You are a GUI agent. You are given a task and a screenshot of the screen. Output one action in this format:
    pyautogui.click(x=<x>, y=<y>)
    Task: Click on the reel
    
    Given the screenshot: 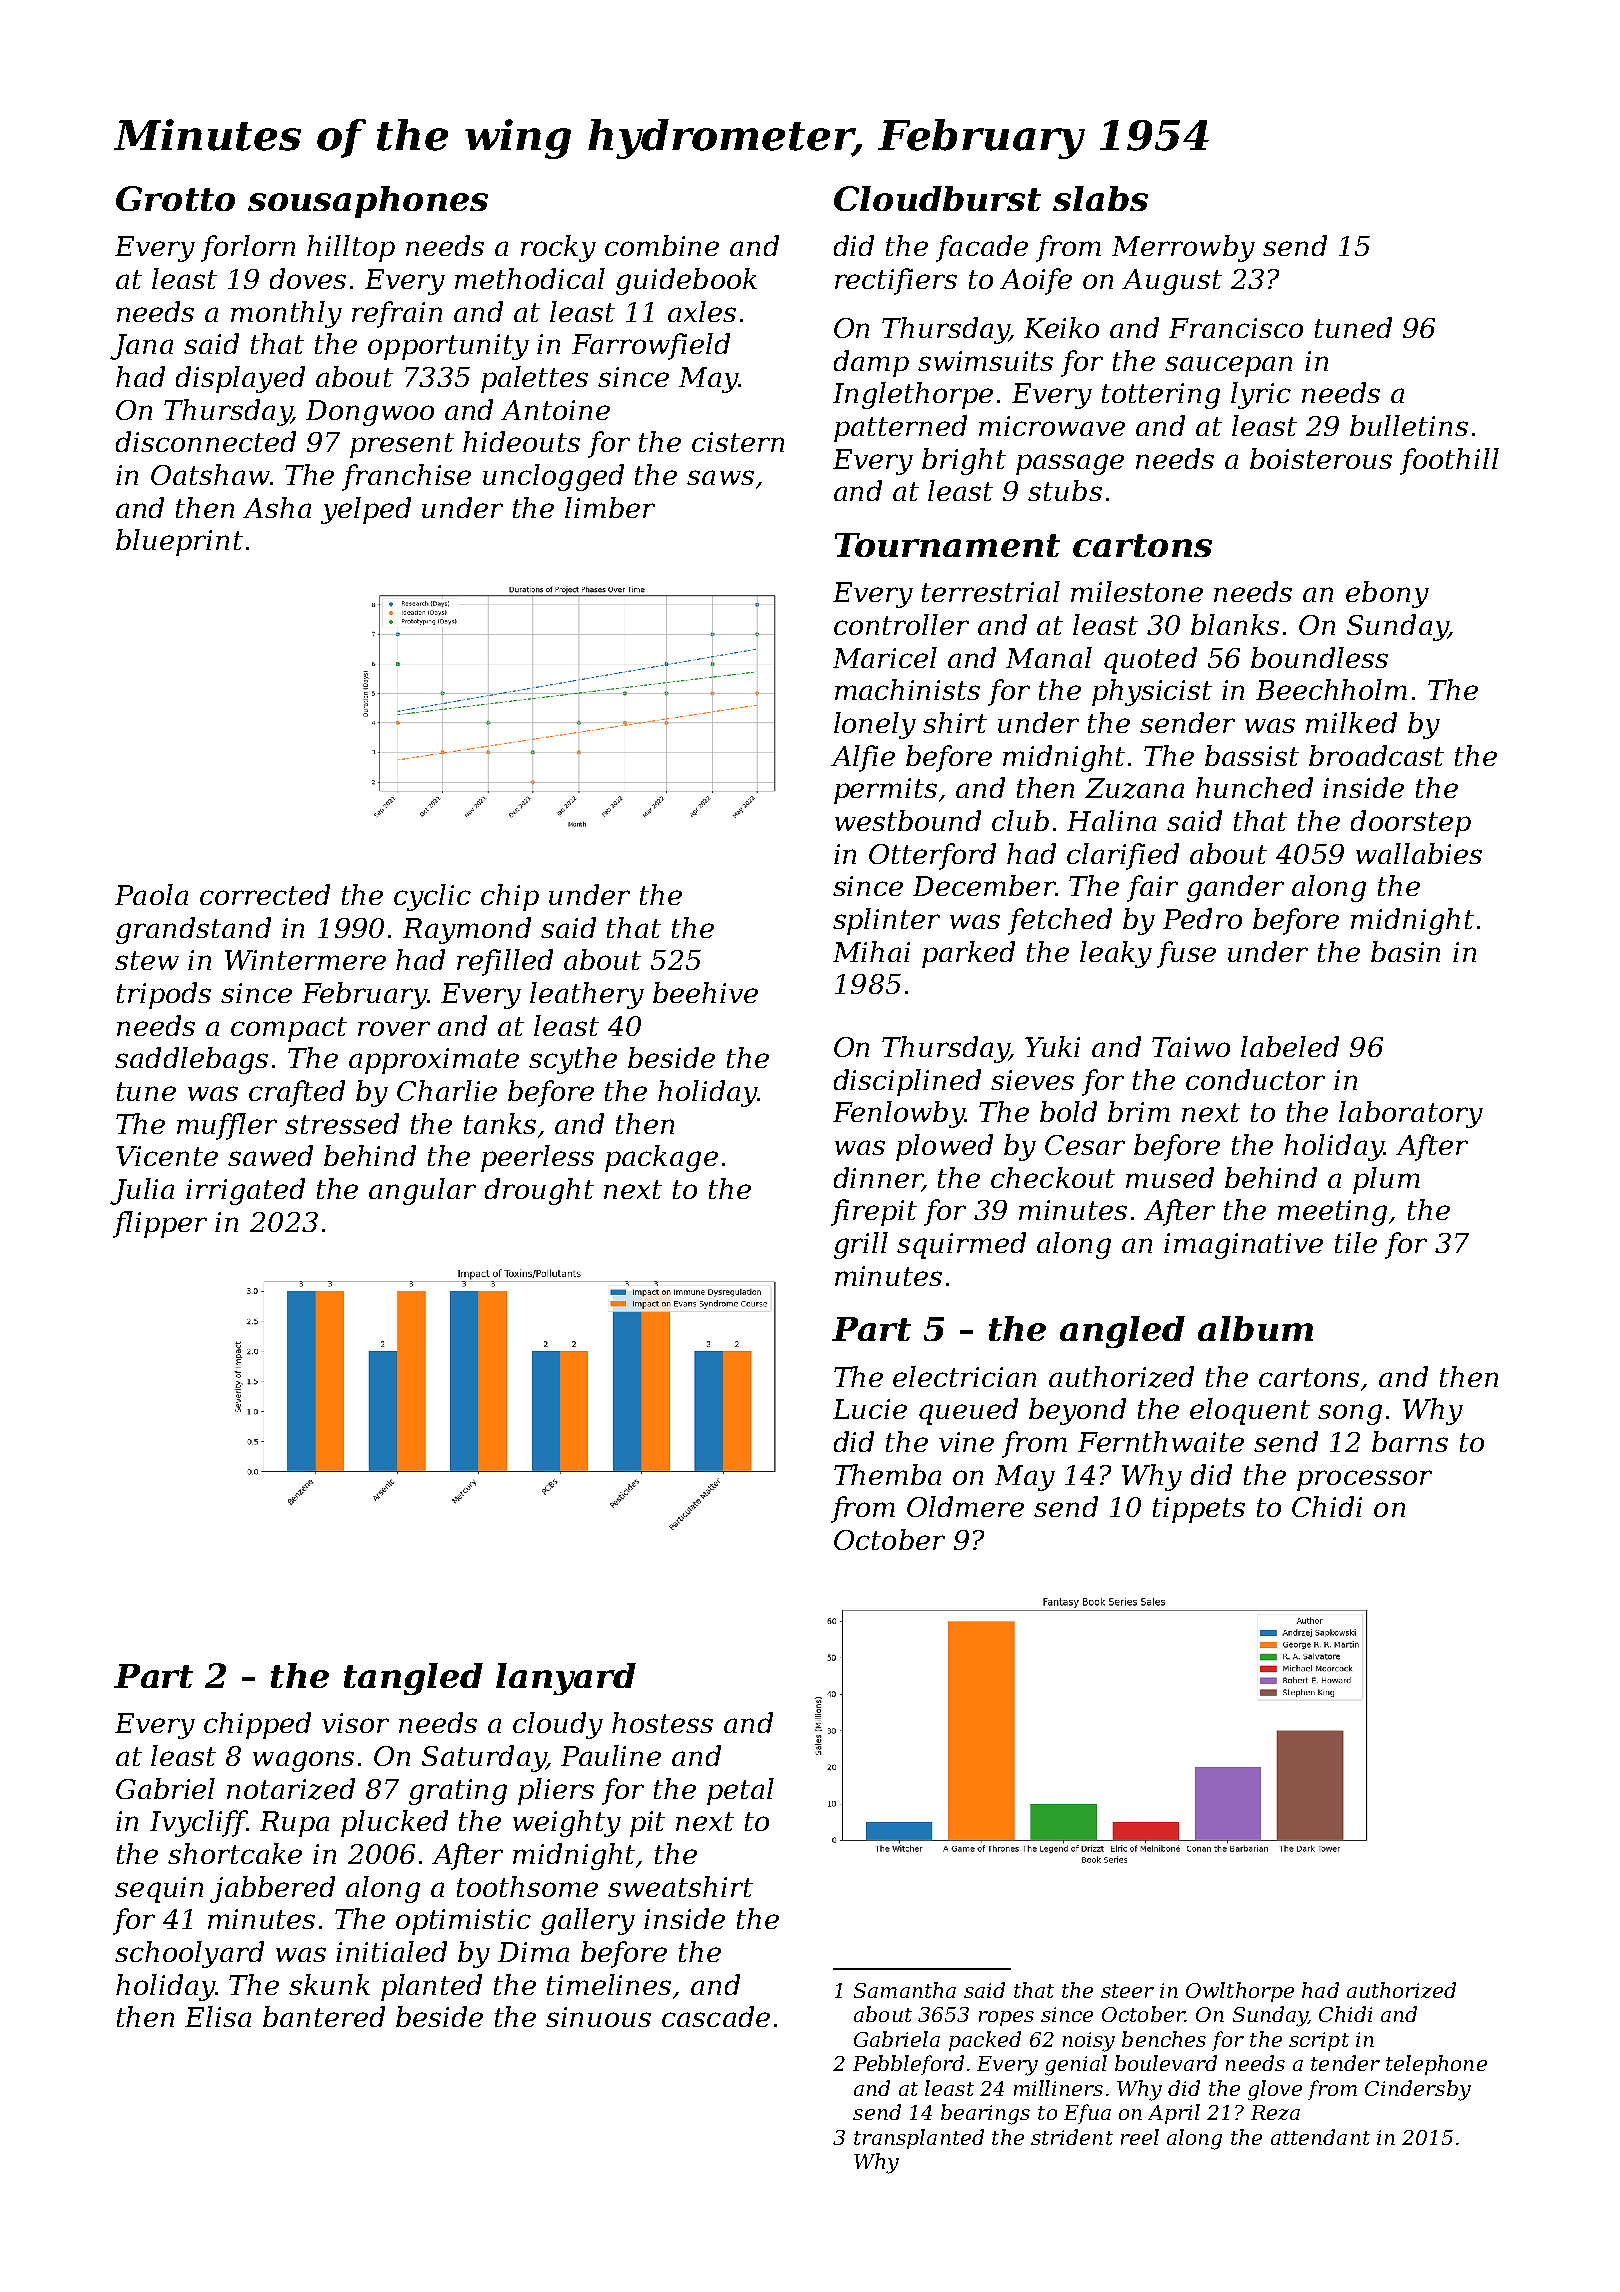 What is the action you would take?
    pyautogui.click(x=1140, y=2137)
